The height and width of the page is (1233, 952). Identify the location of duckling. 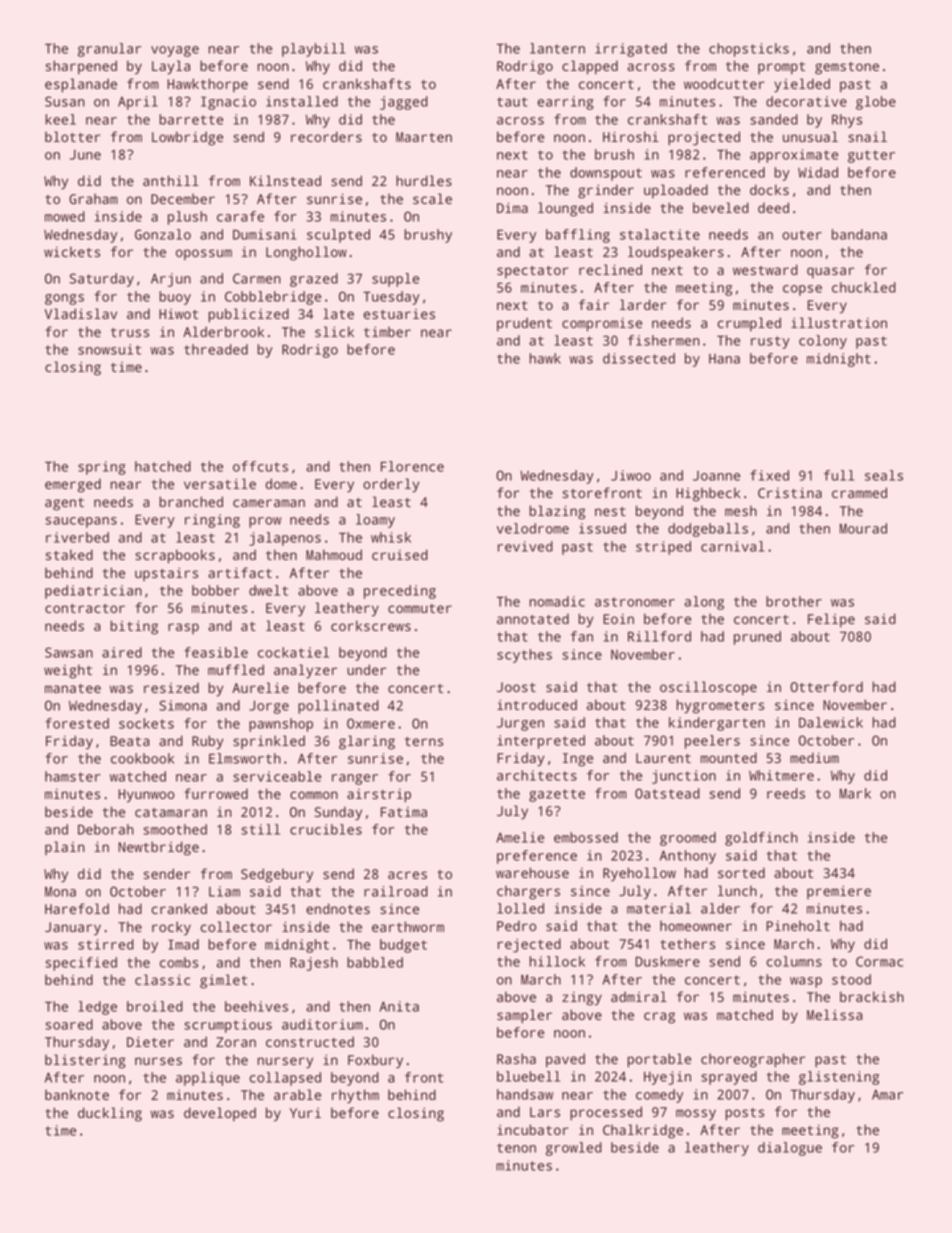
(110, 1114).
